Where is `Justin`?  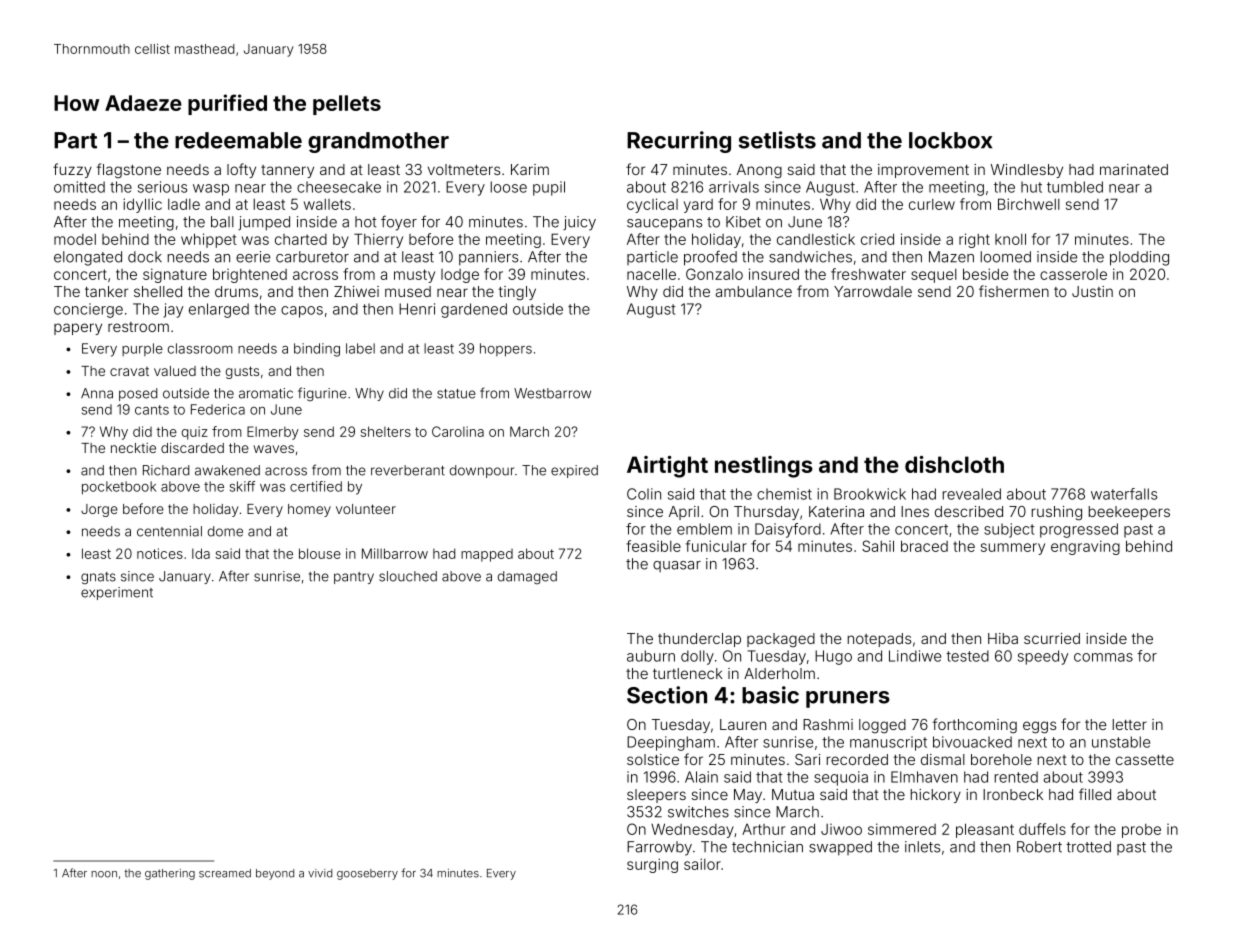
Justin is located at coordinates (1092, 291).
